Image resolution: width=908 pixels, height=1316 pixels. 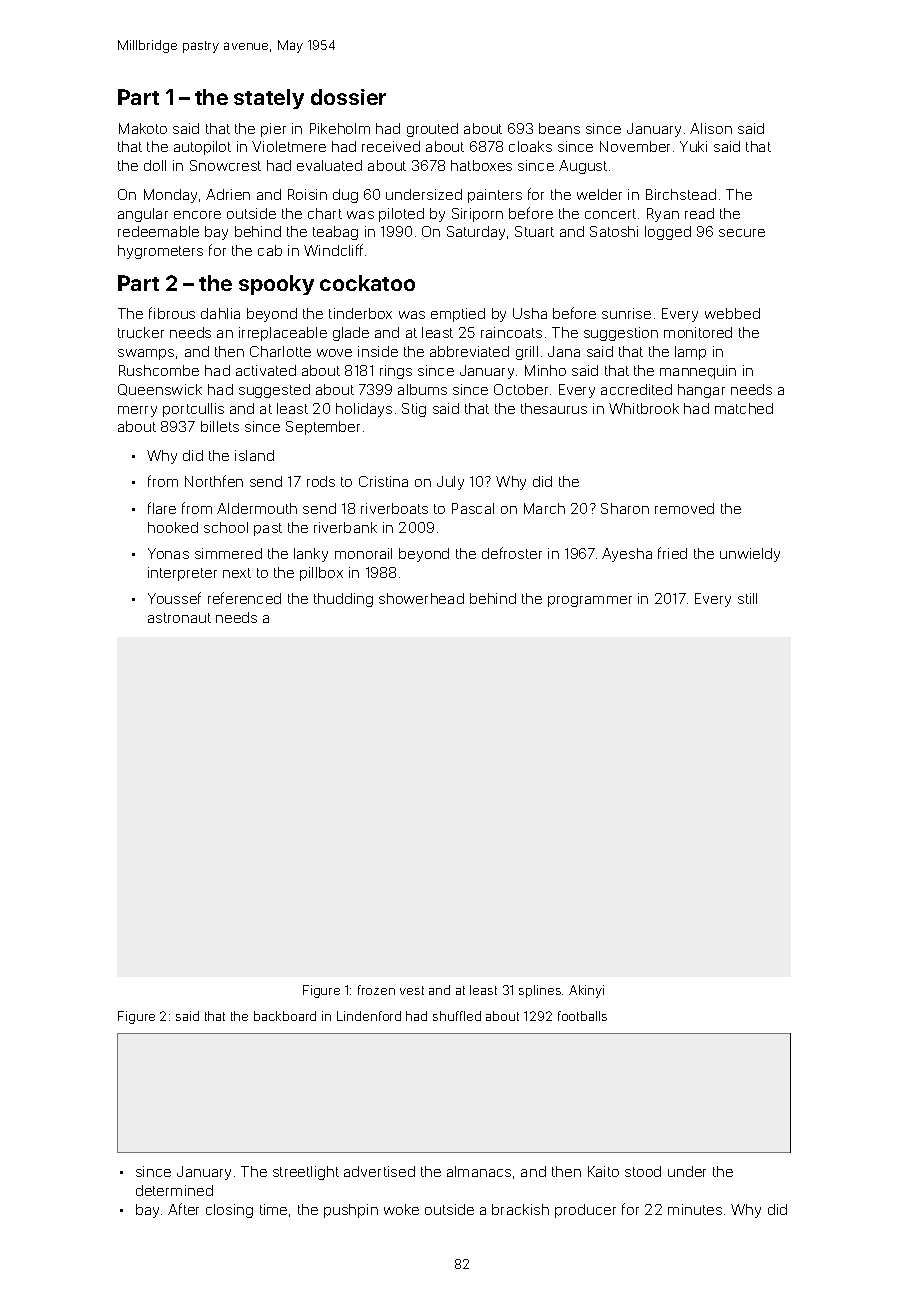 What do you see at coordinates (306, 1173) in the image?
I see `streetlight` at bounding box center [306, 1173].
